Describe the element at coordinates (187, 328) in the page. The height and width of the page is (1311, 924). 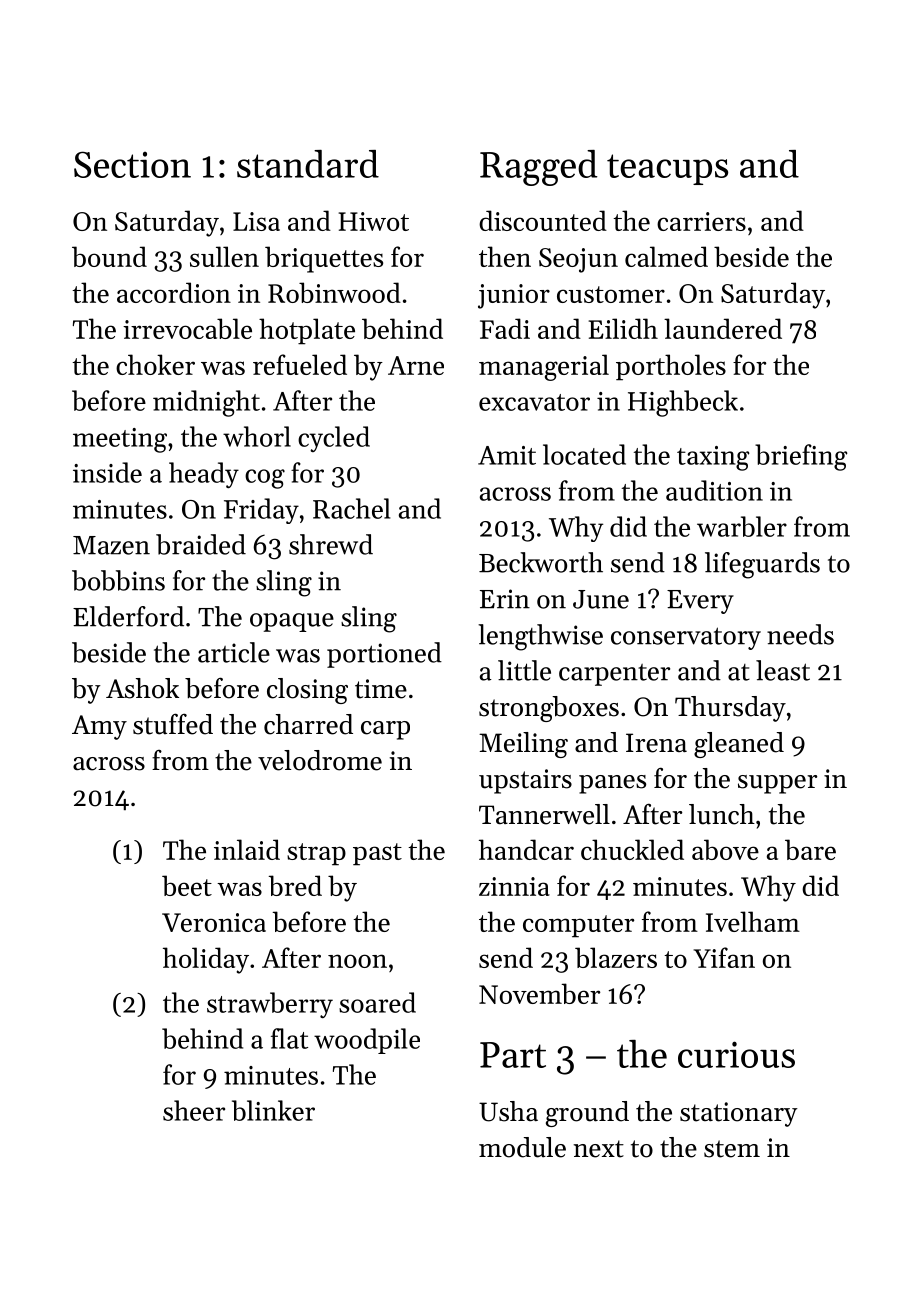
I see `irrevocable` at that location.
